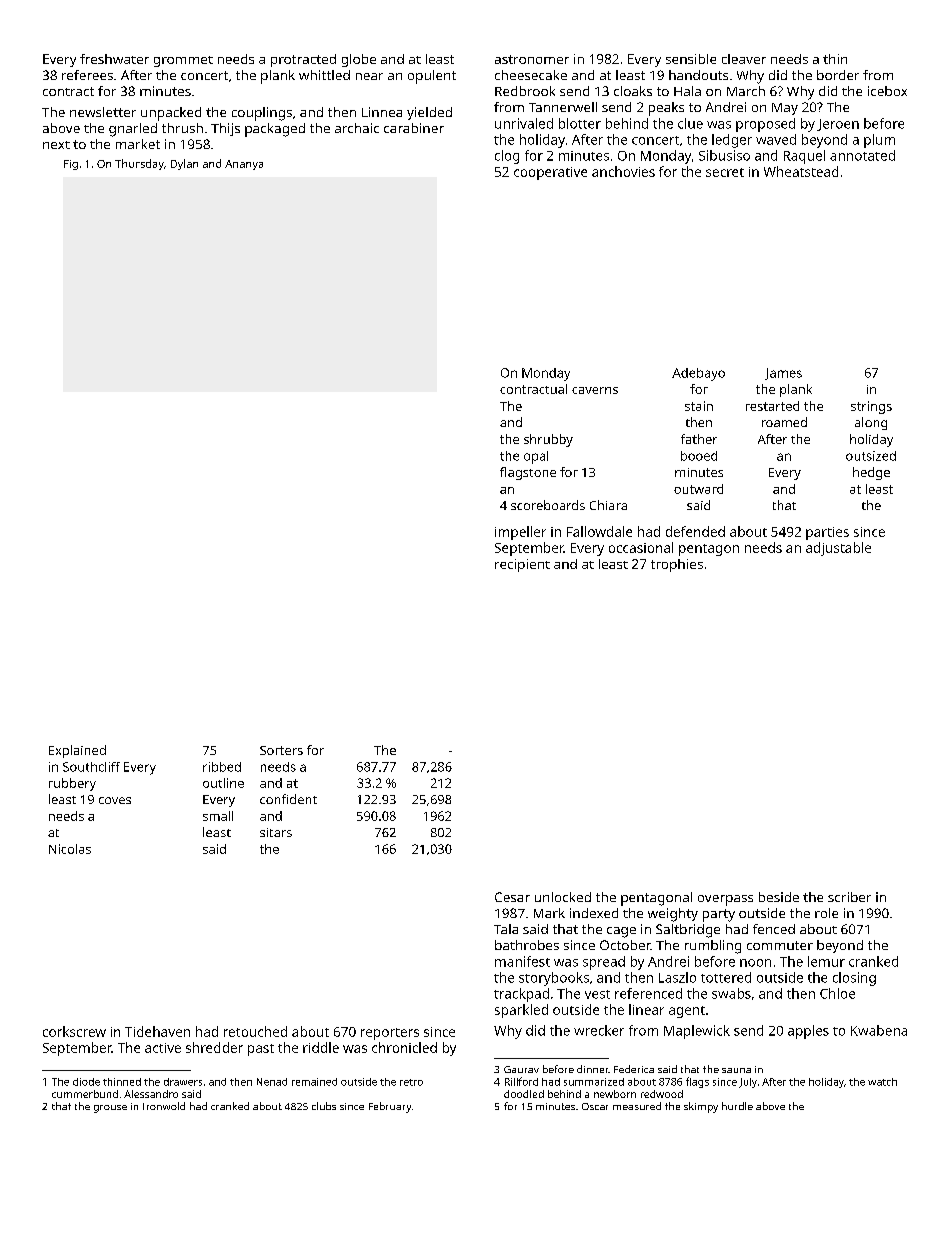 The height and width of the screenshot is (1233, 952). I want to click on astronomer, so click(532, 59).
